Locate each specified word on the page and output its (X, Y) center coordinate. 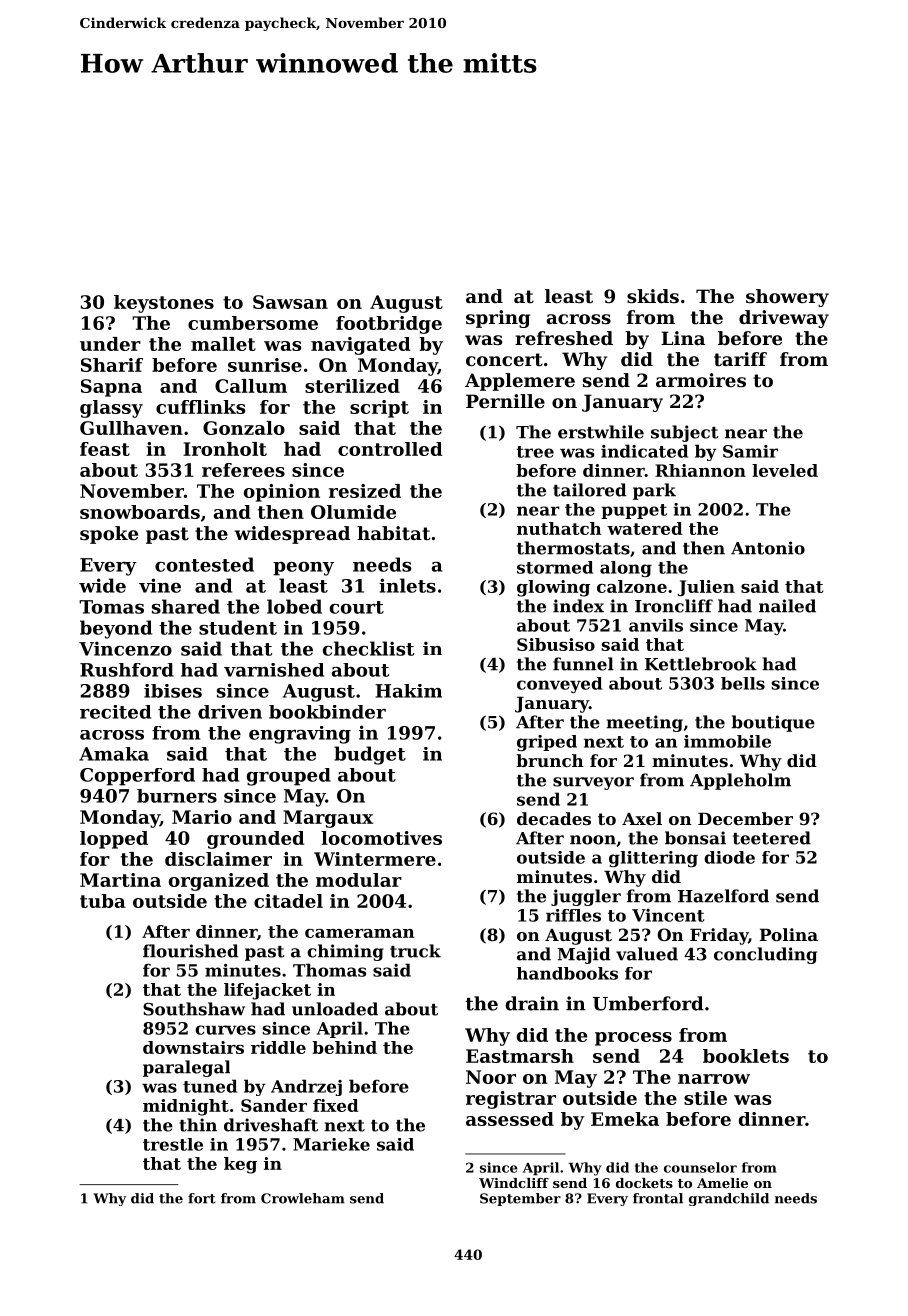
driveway (784, 319)
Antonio (768, 548)
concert (504, 360)
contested (204, 564)
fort (202, 1198)
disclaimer (218, 859)
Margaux (328, 819)
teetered (772, 838)
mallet (223, 344)
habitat (393, 533)
